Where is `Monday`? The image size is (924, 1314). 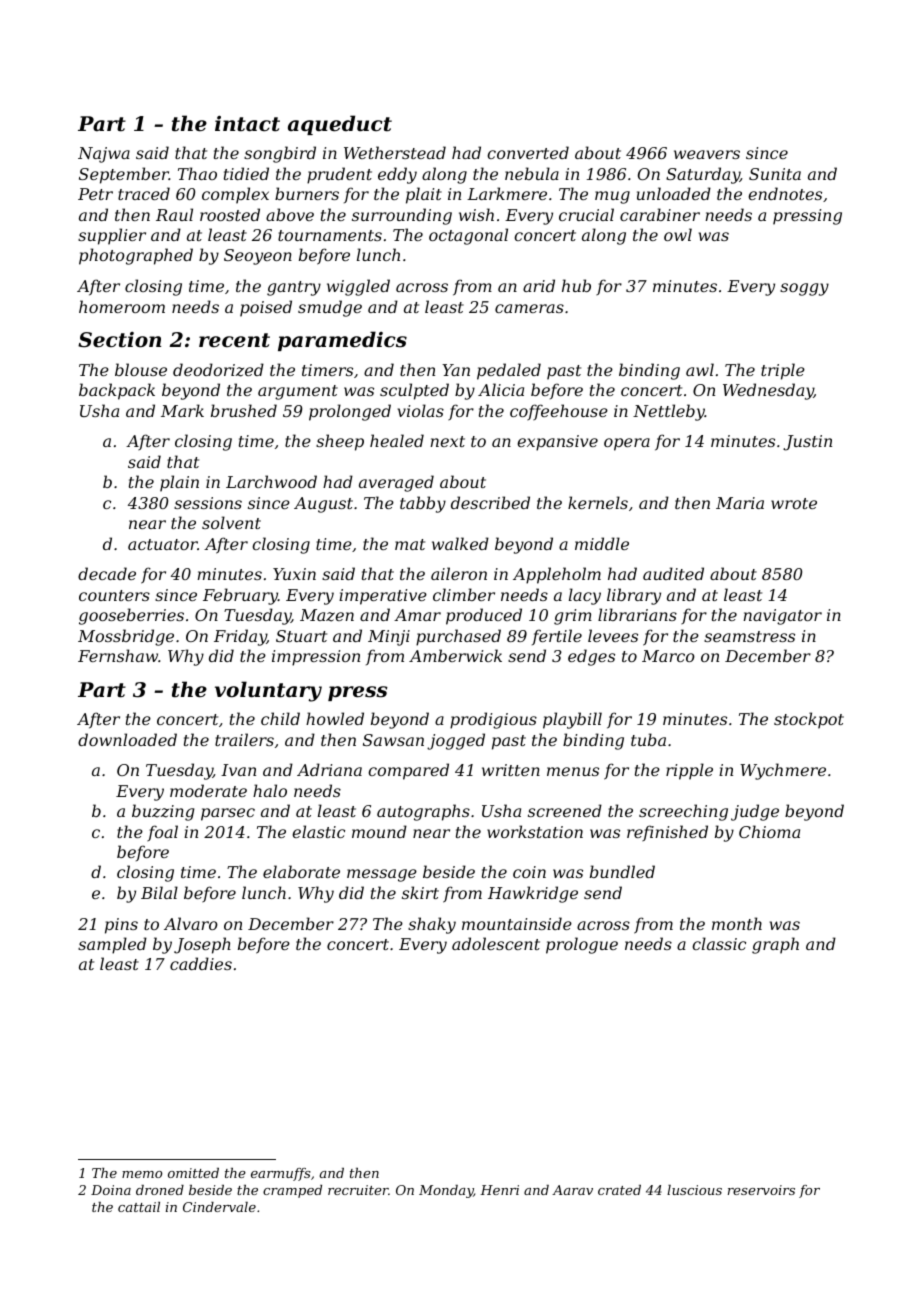
Monday is located at coordinates (446, 1191).
